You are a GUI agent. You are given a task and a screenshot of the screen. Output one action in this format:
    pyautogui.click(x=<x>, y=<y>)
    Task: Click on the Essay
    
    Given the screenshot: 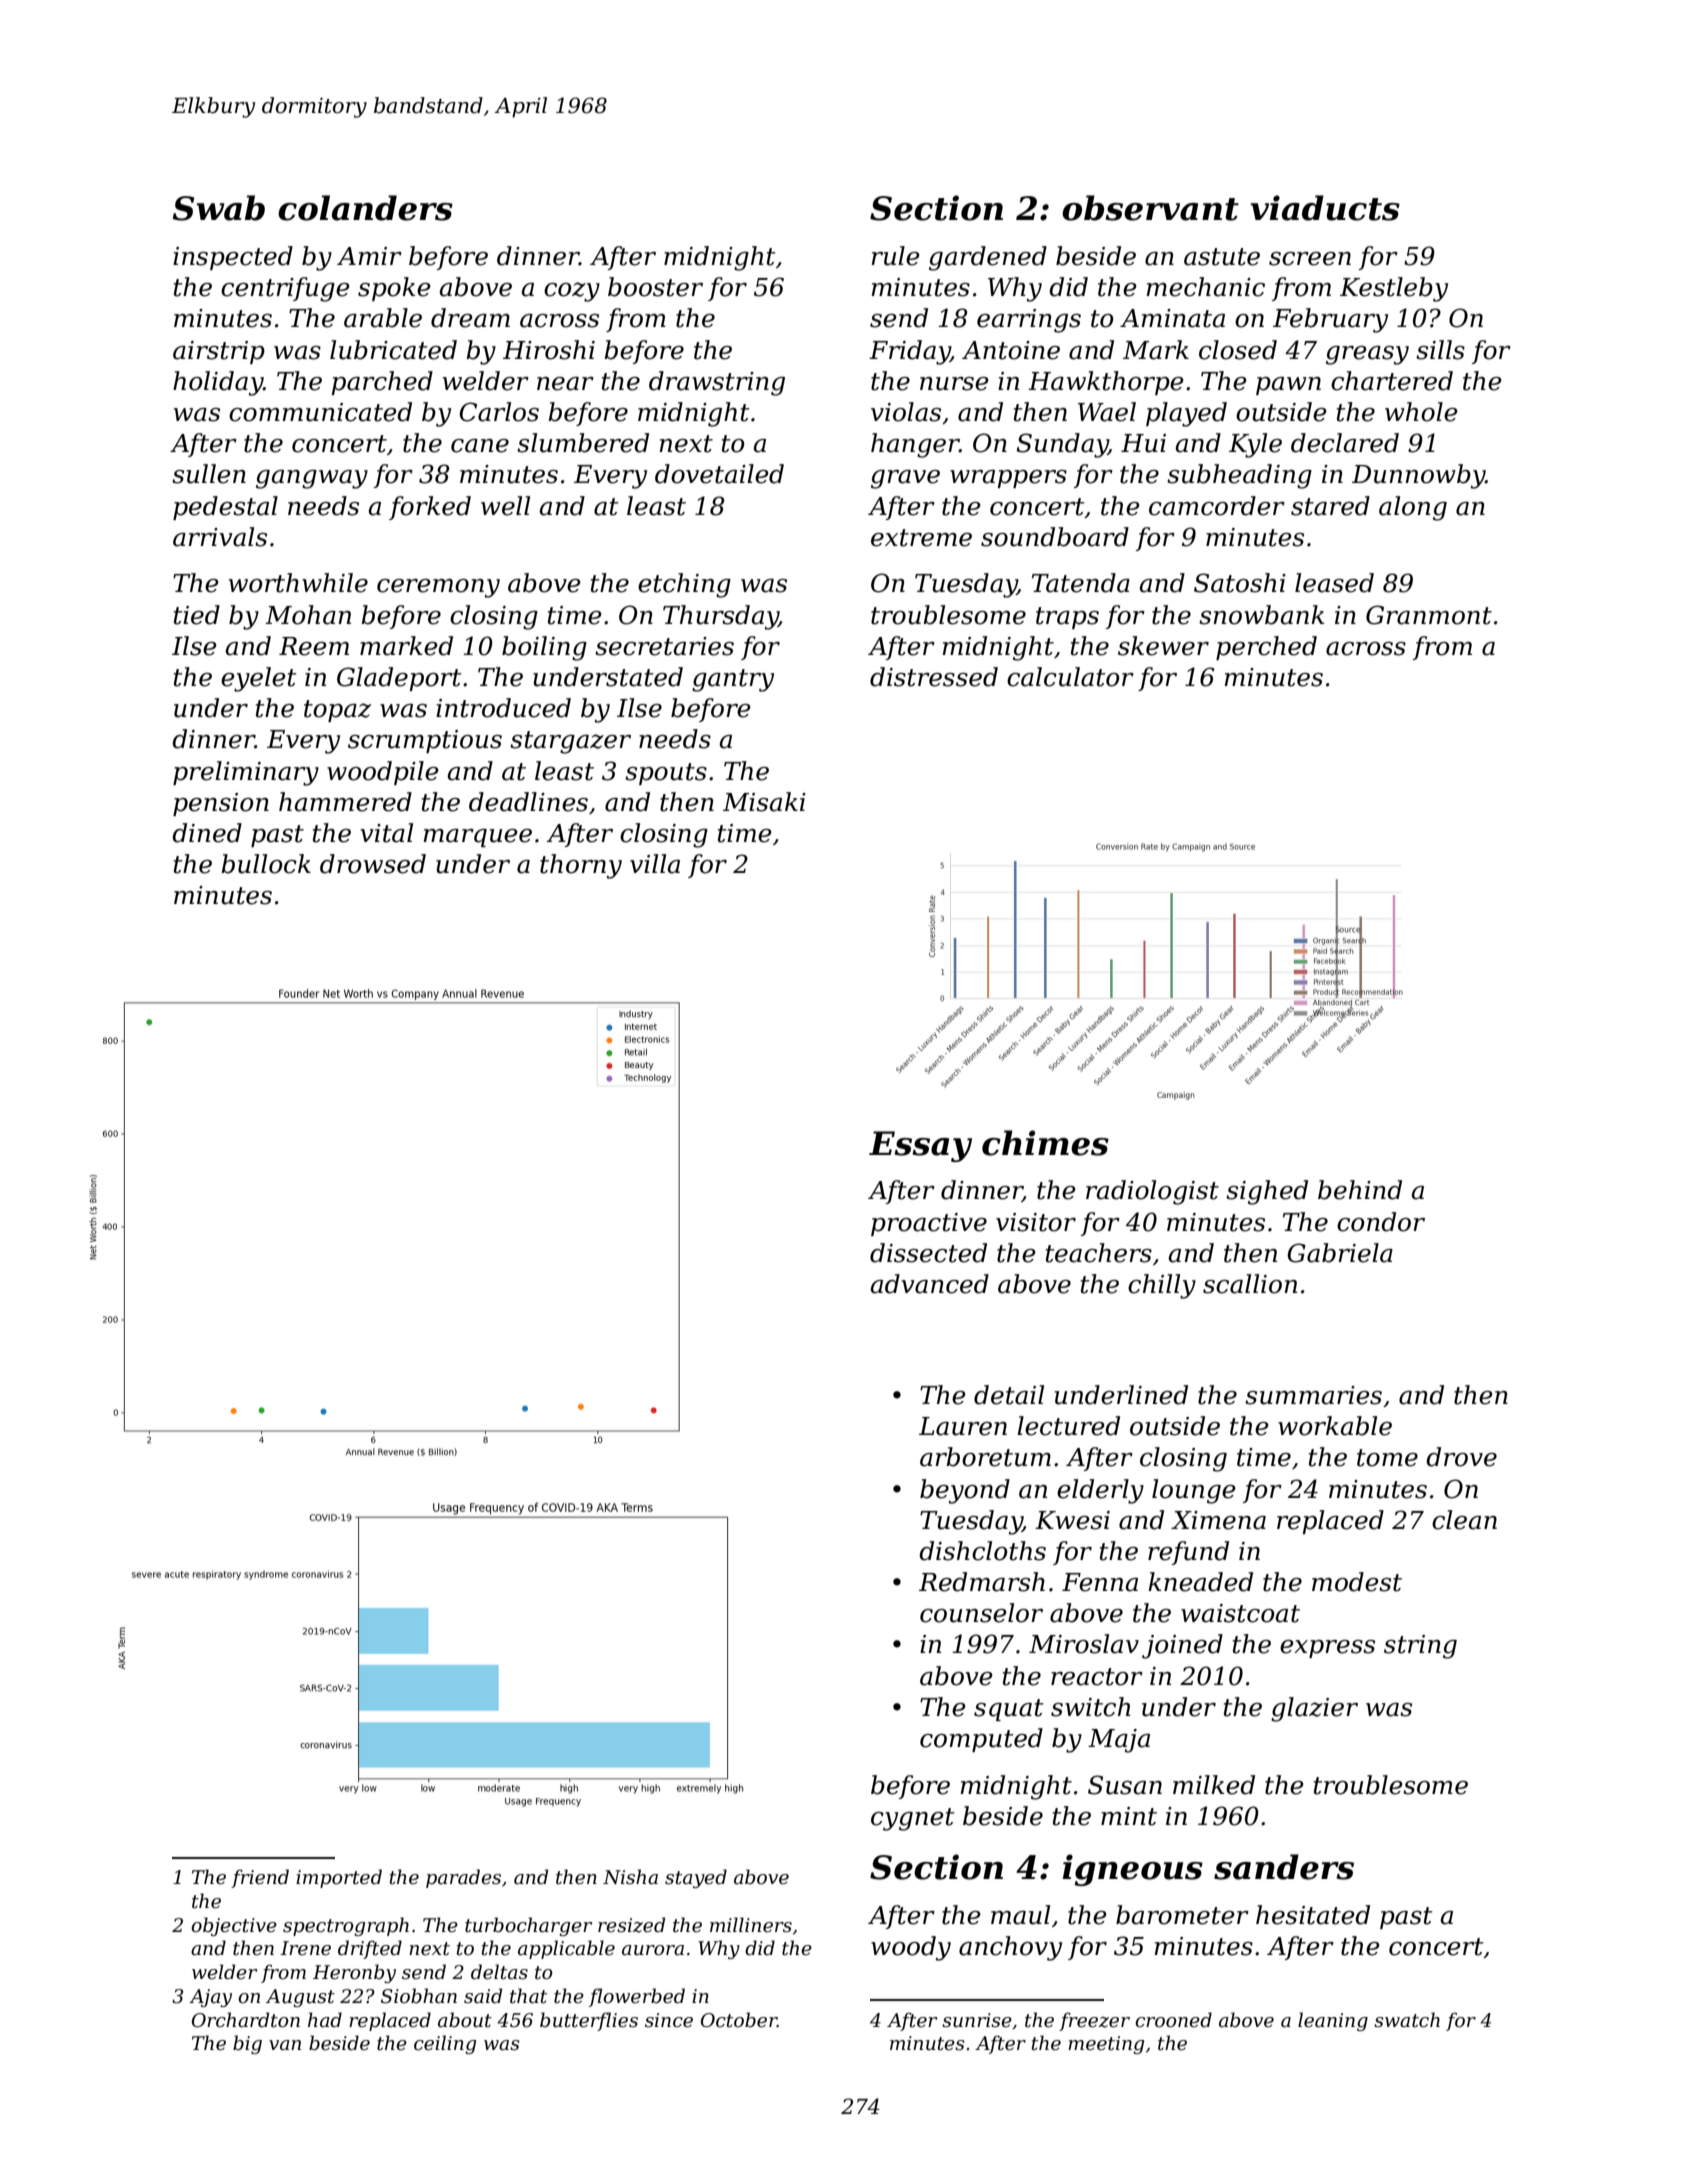 What is the action you would take?
    pyautogui.click(x=920, y=1146)
